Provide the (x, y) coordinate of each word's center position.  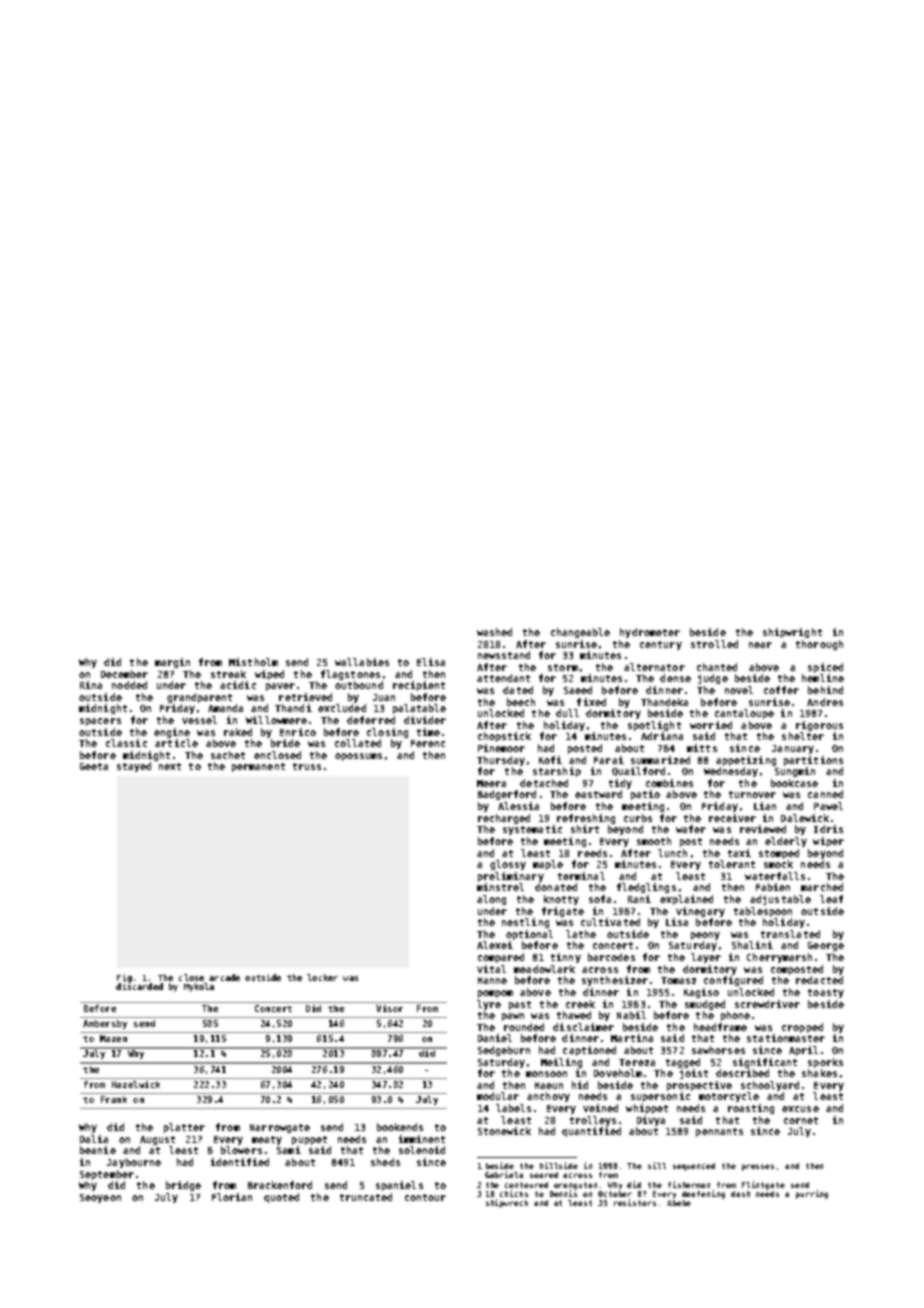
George (826, 946)
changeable (580, 633)
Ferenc (428, 743)
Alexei (495, 945)
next (170, 766)
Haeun (549, 1085)
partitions (813, 761)
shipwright (792, 633)
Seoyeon (100, 1198)
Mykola (199, 987)
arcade (224, 977)
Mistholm (253, 662)
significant (765, 1063)
